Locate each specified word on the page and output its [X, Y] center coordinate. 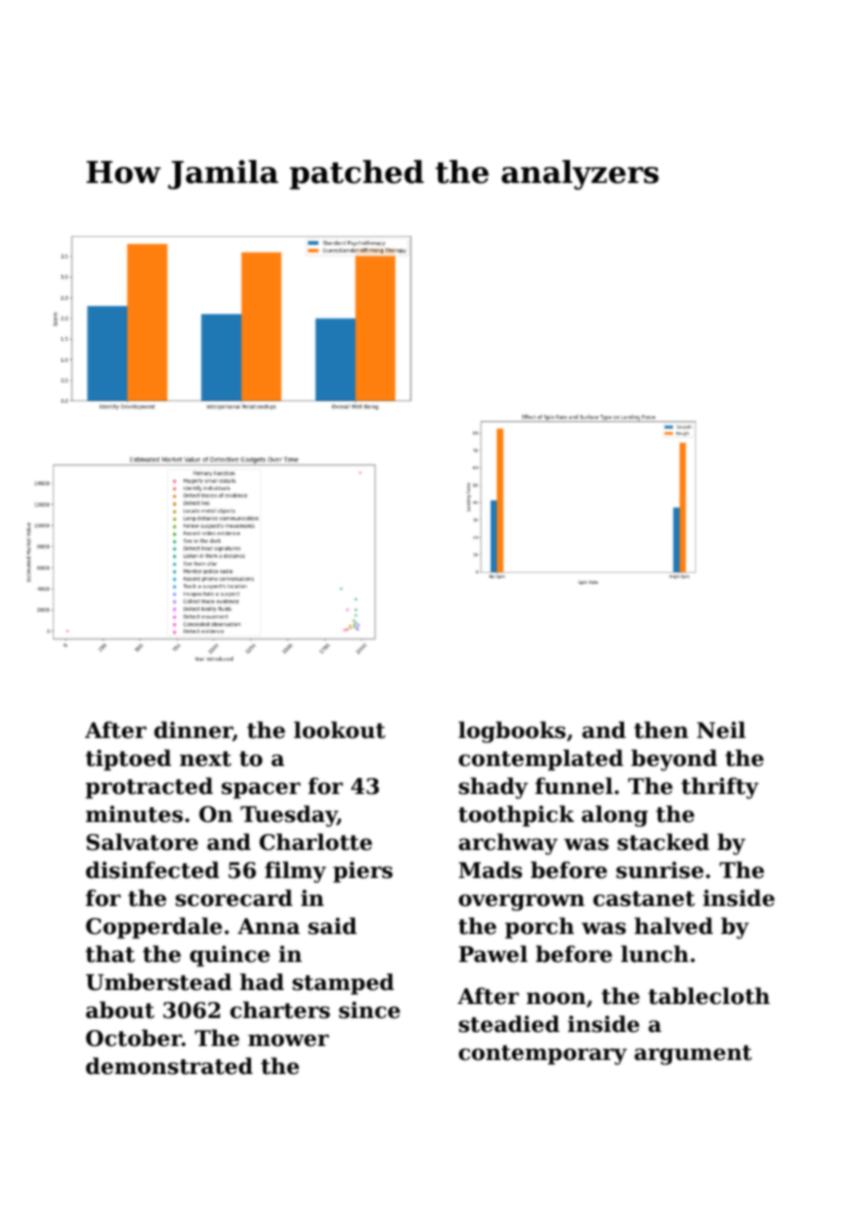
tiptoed [128, 760]
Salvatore [142, 842]
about [120, 1010]
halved [673, 926]
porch [539, 928]
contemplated [541, 760]
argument [693, 1055]
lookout [339, 730]
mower [288, 1040]
